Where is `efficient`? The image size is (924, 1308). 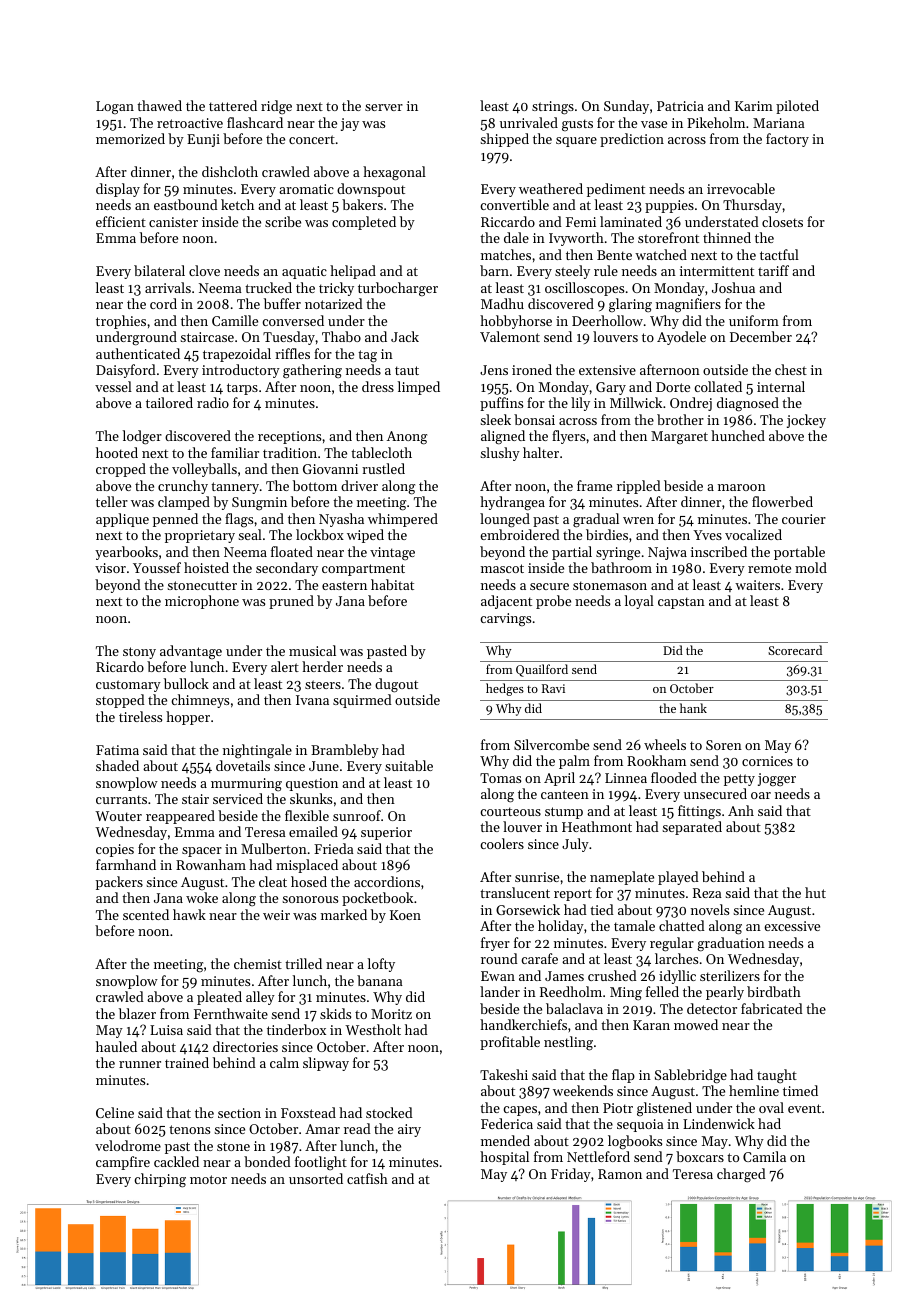
efficient is located at coordinates (121, 221).
